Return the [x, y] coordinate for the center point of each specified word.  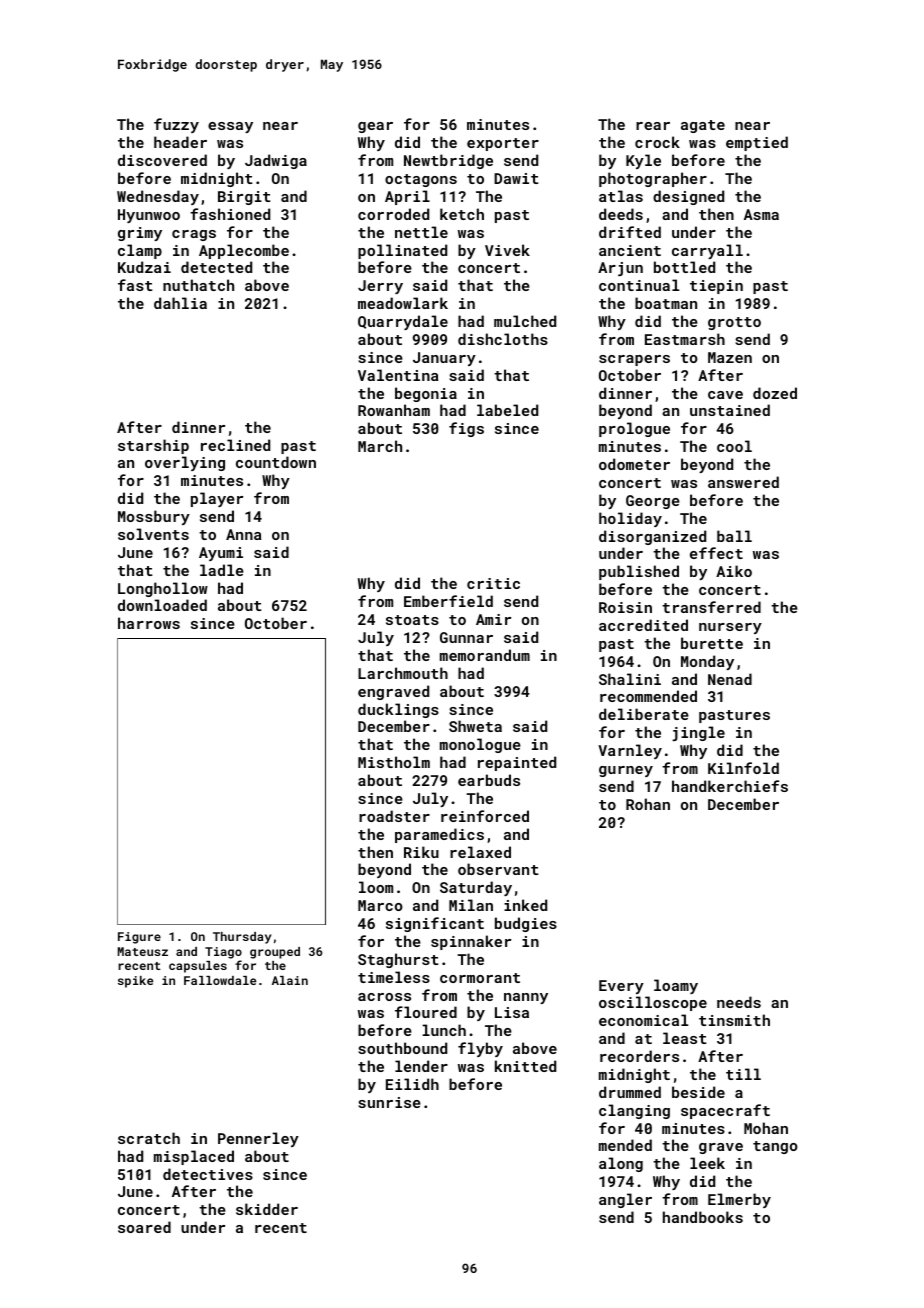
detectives [208, 1174]
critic [493, 583]
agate [703, 126]
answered [743, 482]
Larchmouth [403, 673]
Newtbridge [448, 161]
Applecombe [244, 251]
